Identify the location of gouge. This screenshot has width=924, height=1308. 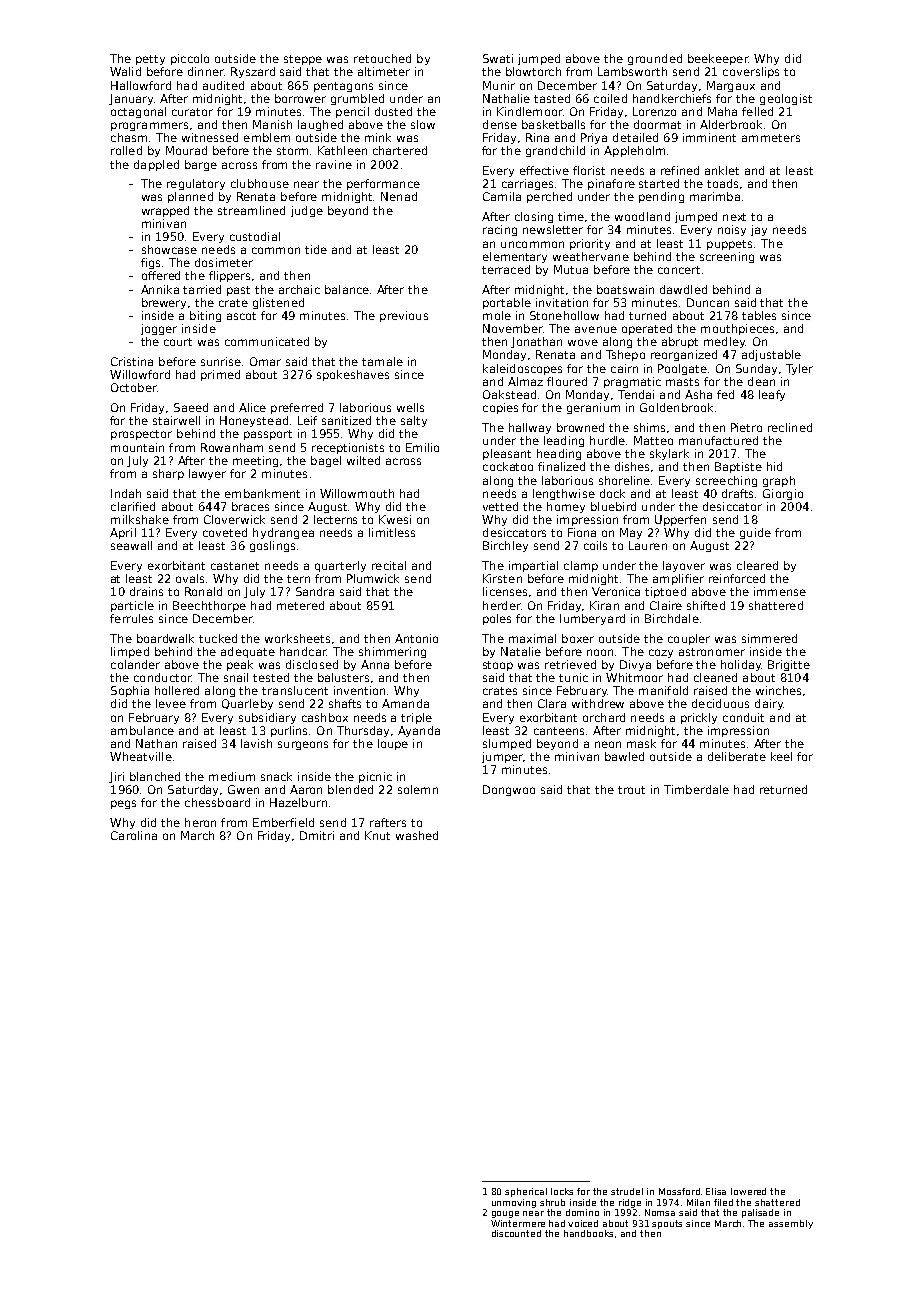
(505, 1214).
